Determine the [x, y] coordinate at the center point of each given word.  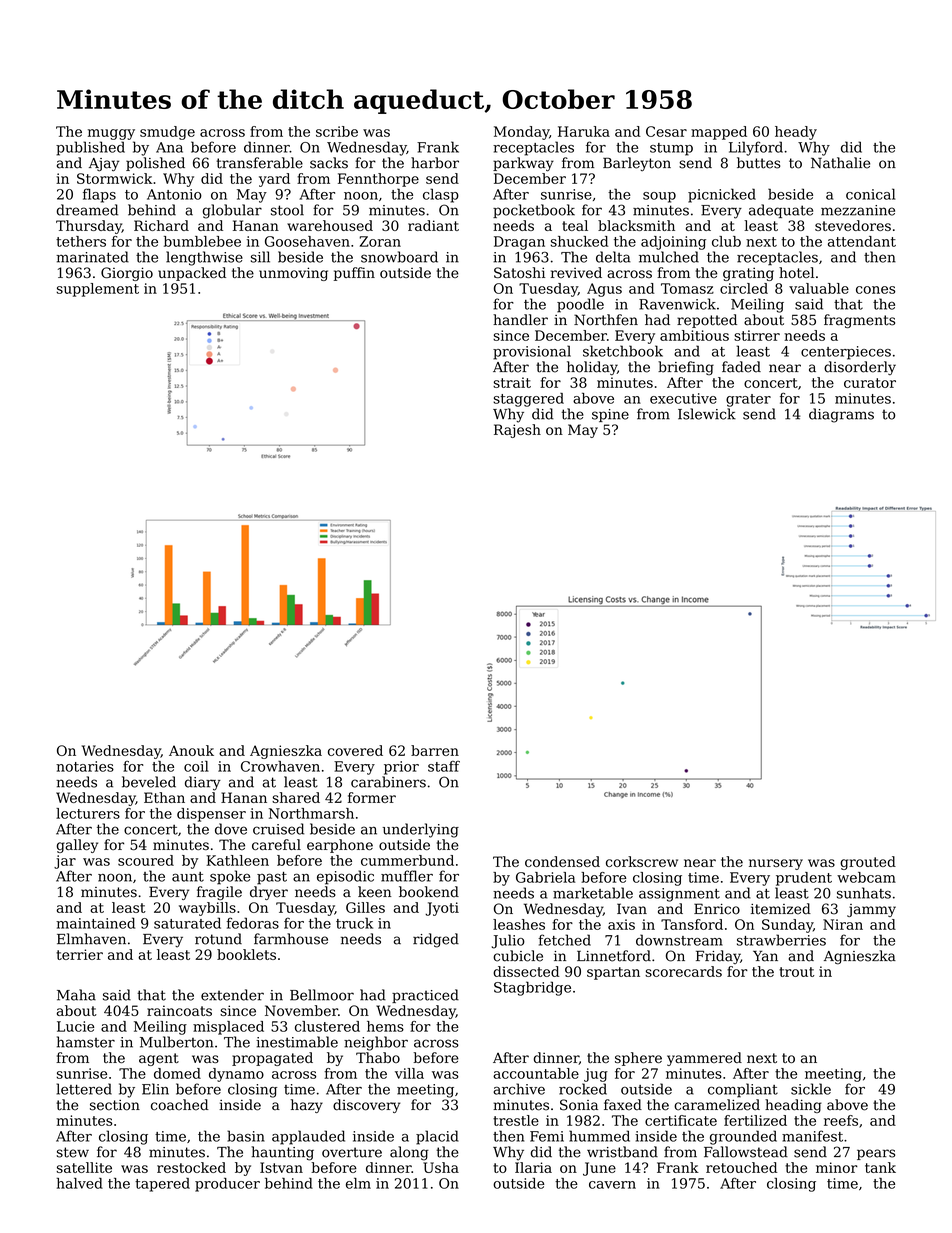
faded [741, 367]
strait [512, 382]
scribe [337, 131]
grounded [743, 1137]
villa [409, 1073]
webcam [866, 877]
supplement [98, 290]
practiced [425, 996]
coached [180, 1105]
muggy [111, 134]
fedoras [253, 923]
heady [796, 133]
